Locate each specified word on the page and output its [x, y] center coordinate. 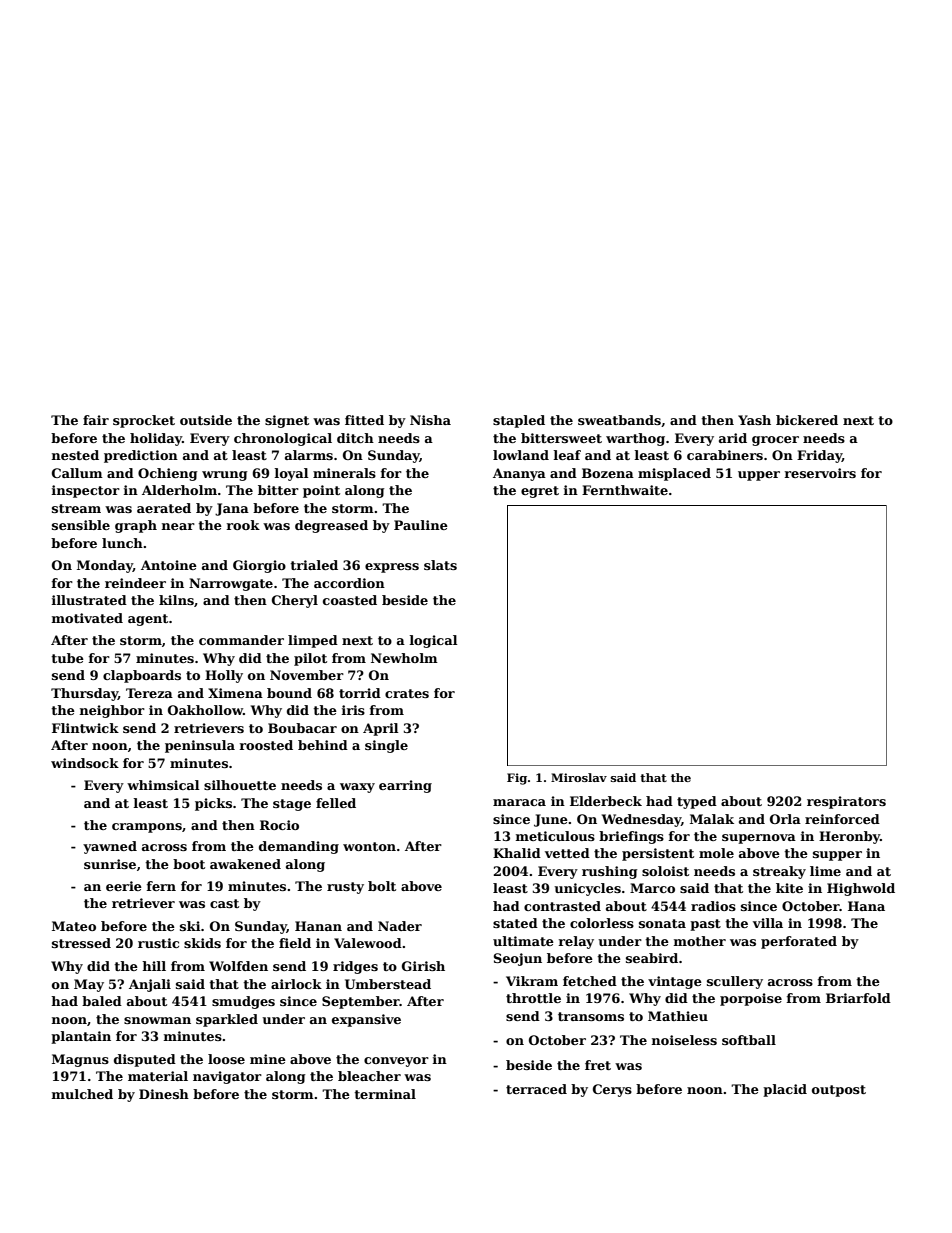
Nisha [430, 420]
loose [226, 1059]
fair [96, 420]
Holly [224, 676]
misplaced [674, 474]
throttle [533, 998]
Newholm [404, 658]
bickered [807, 420]
